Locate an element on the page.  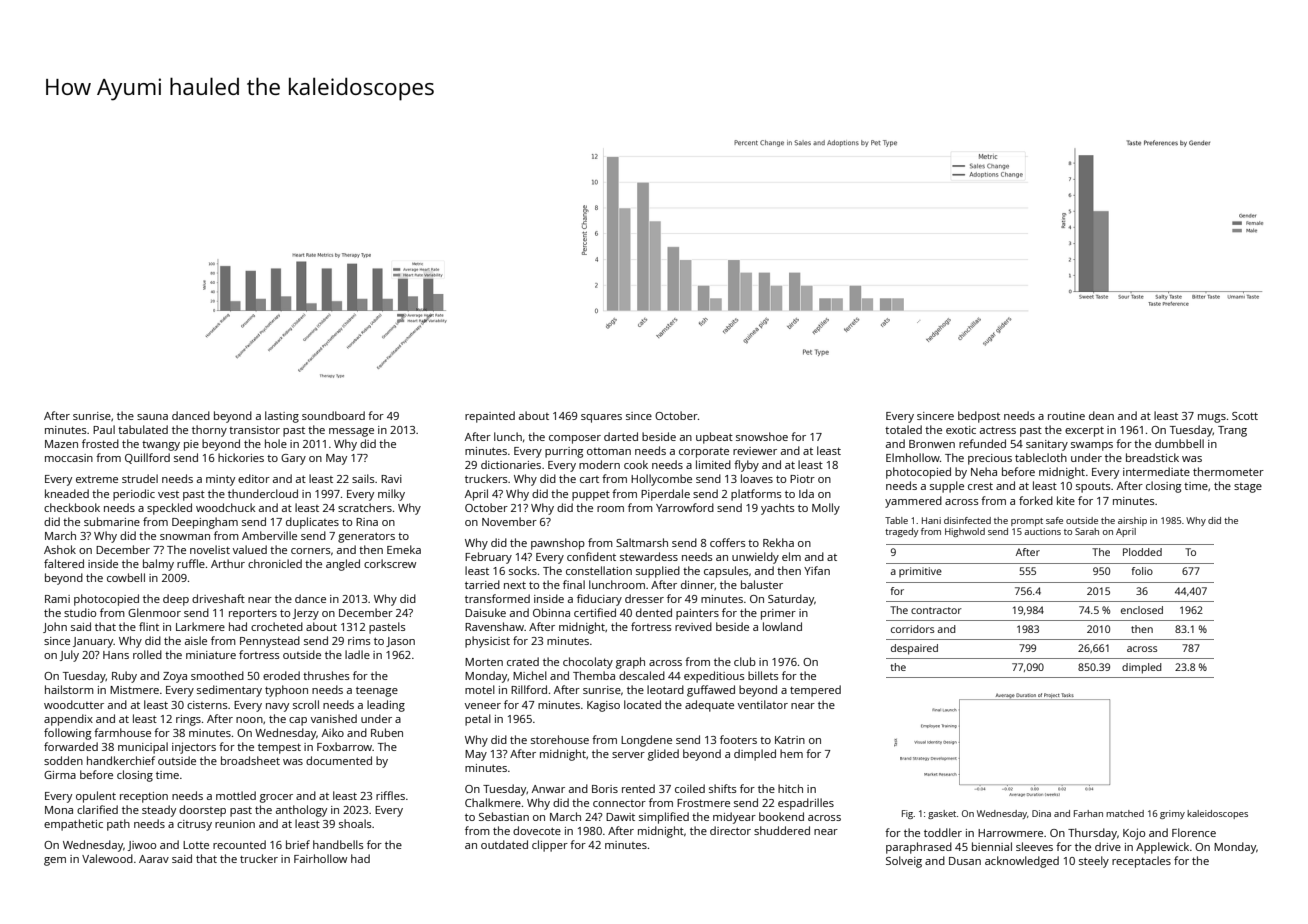
tempest is located at coordinates (279, 748).
